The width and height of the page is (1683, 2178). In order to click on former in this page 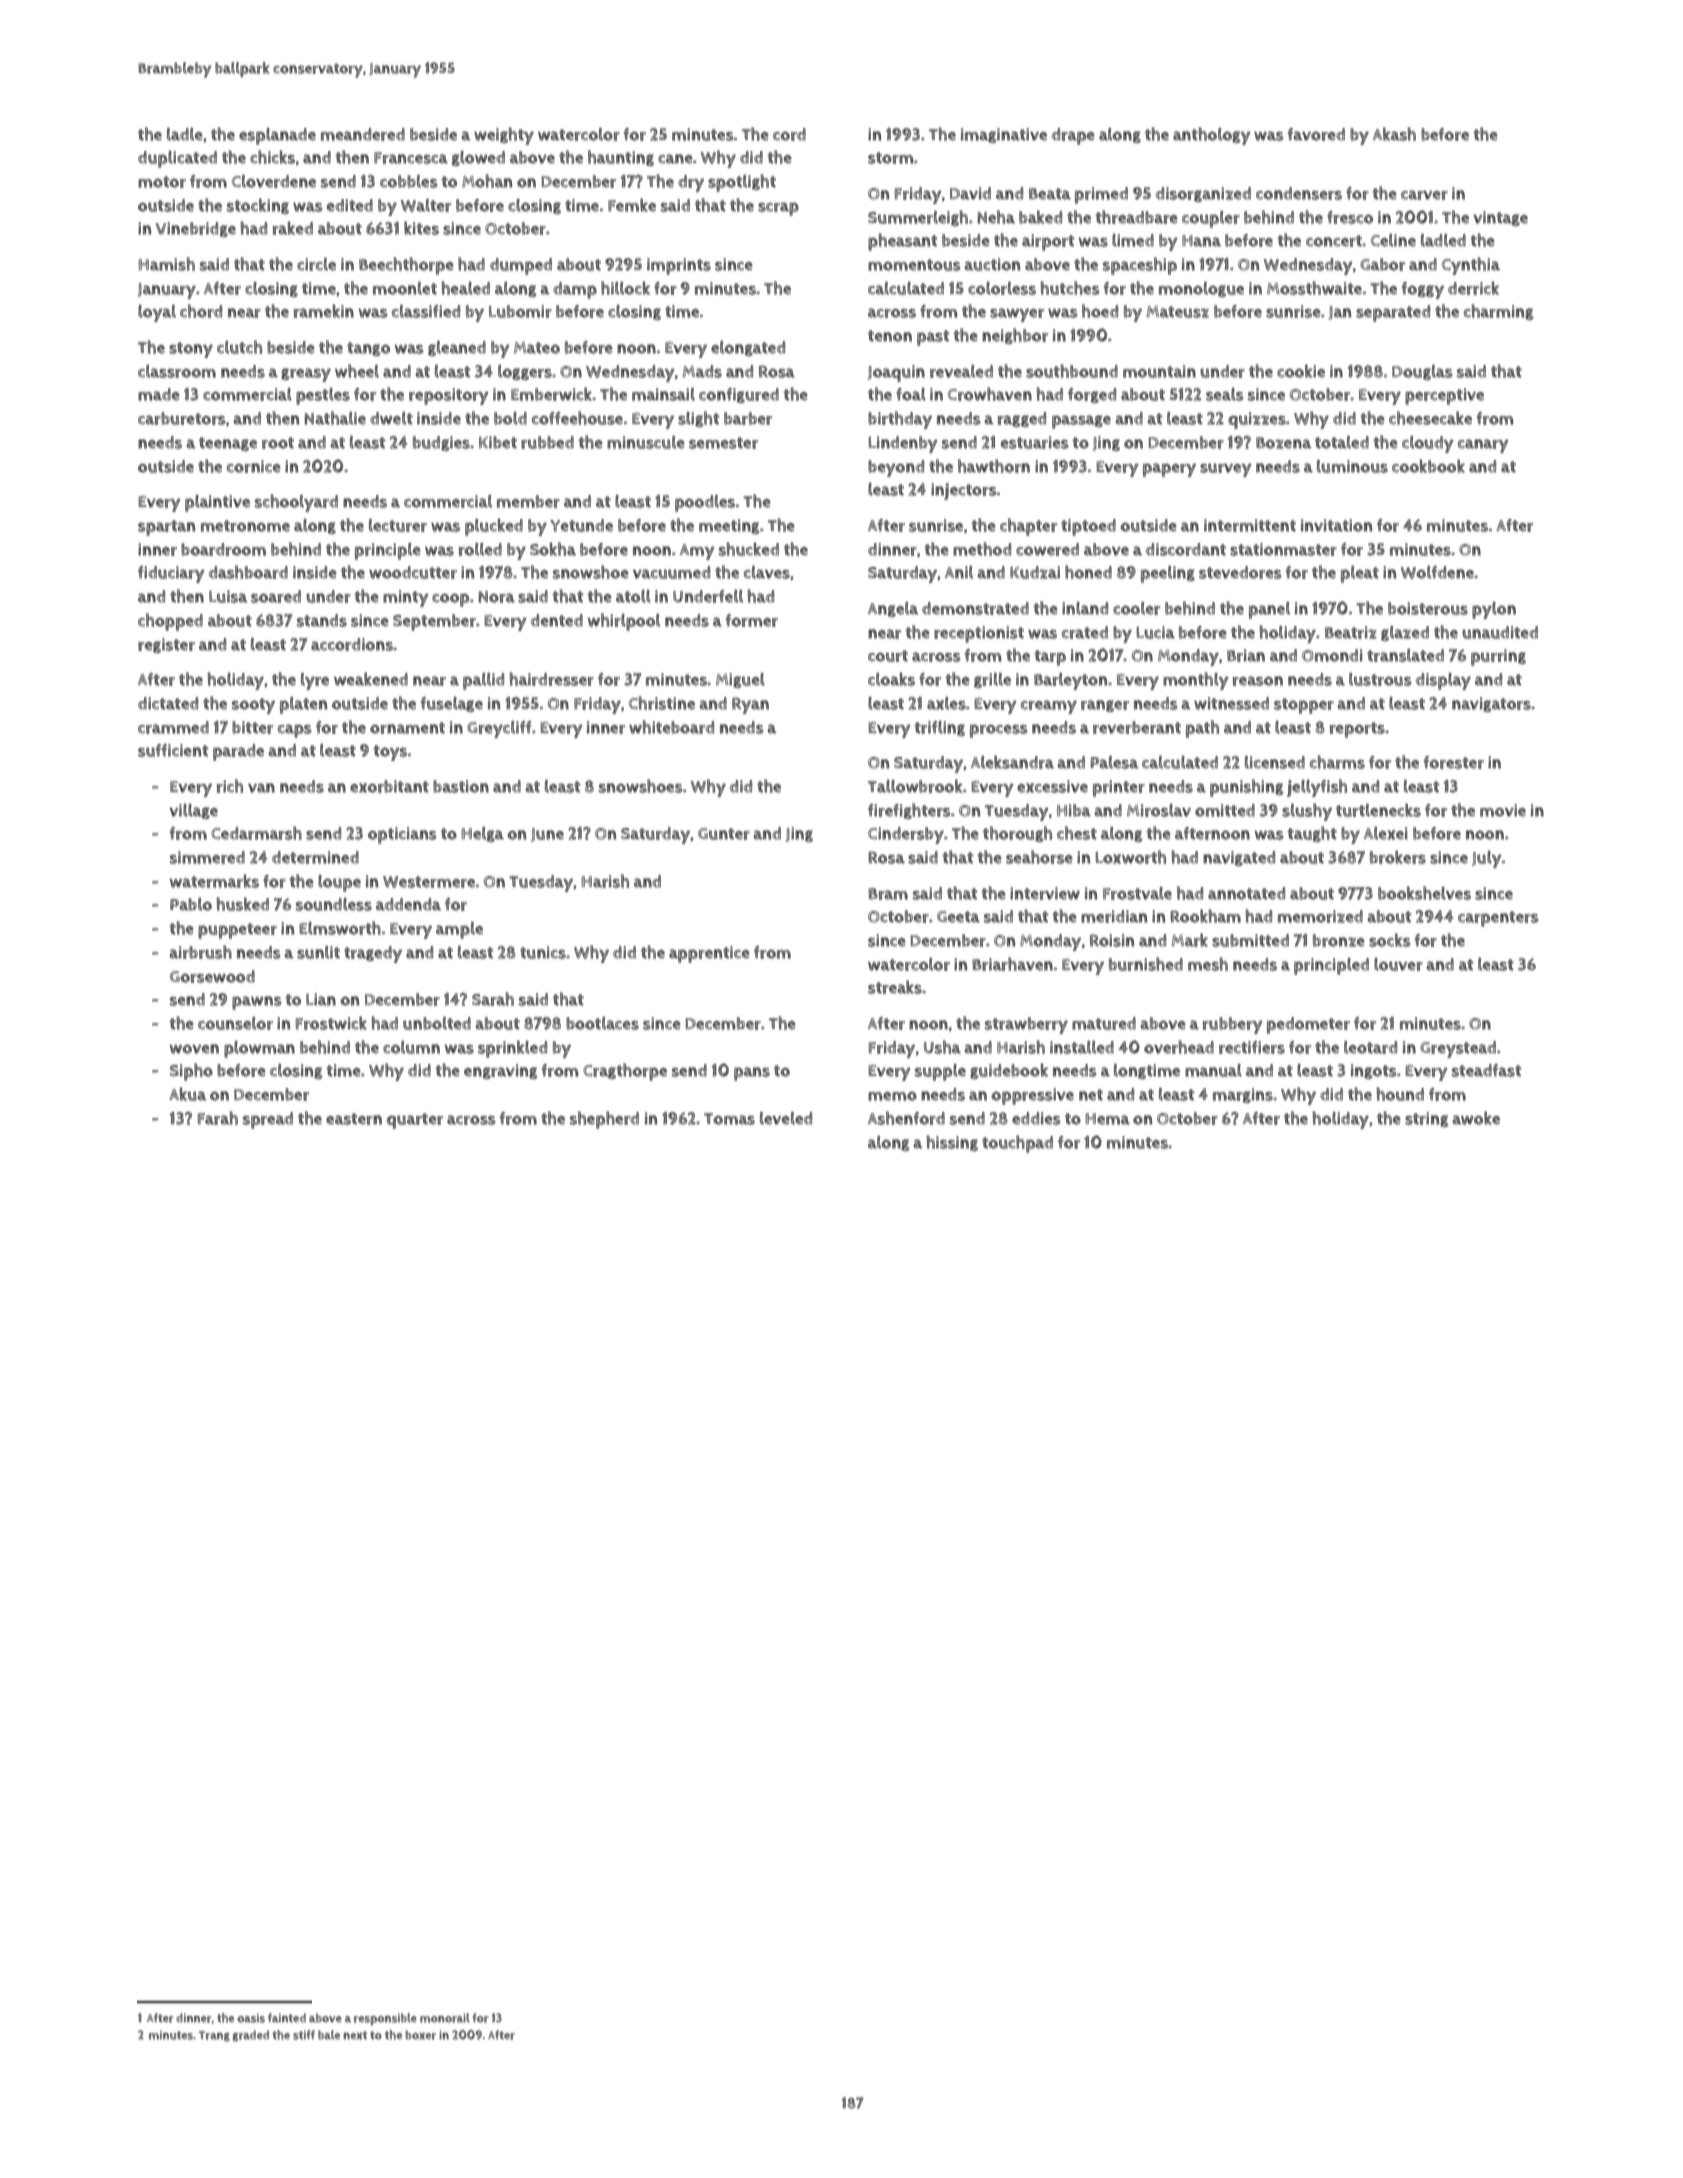, I will do `click(752, 620)`.
